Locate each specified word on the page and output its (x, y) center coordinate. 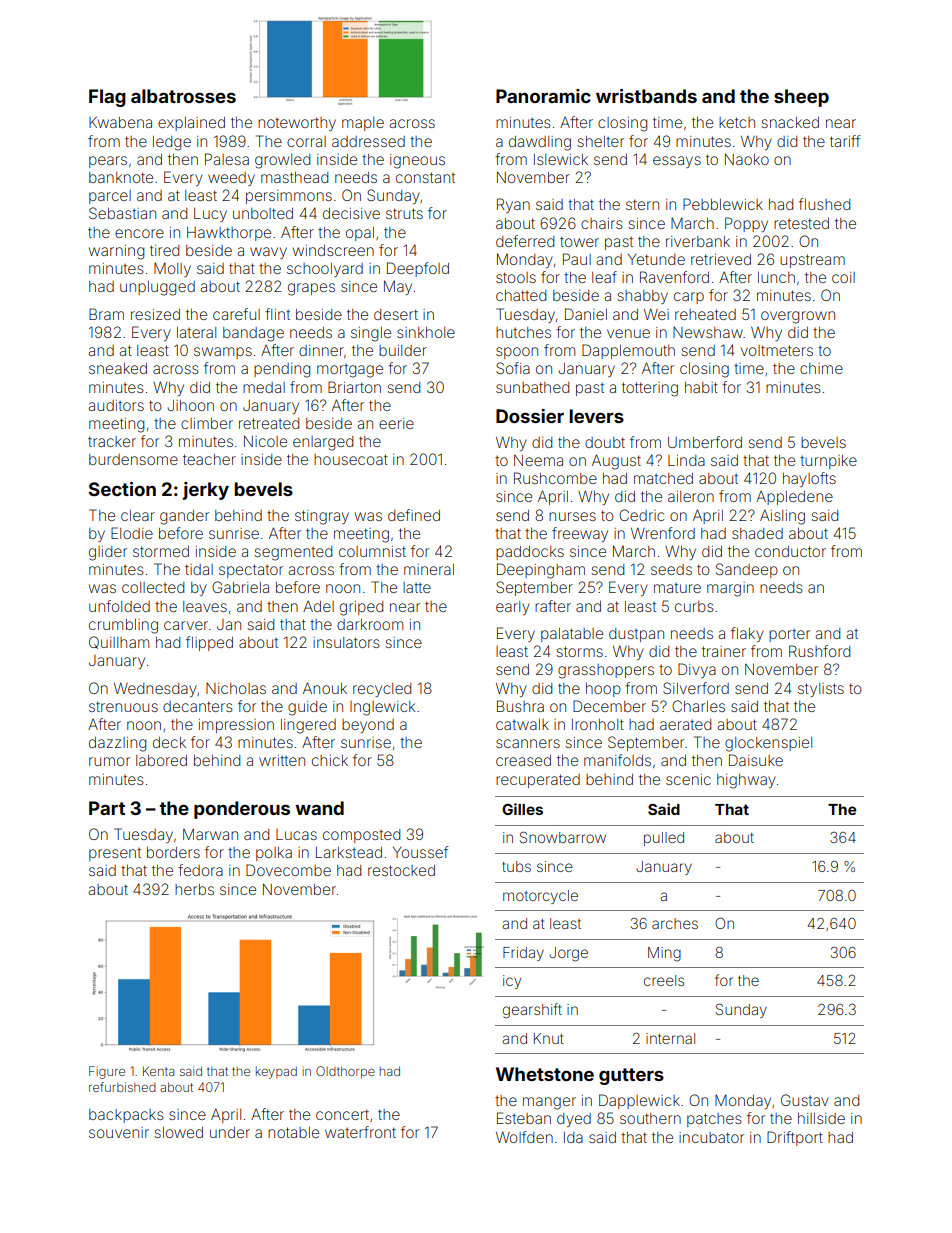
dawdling (540, 143)
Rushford (819, 651)
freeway (580, 534)
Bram (106, 314)
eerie (396, 423)
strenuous (123, 706)
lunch (776, 277)
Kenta (159, 1071)
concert (342, 1114)
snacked (790, 122)
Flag (107, 98)
